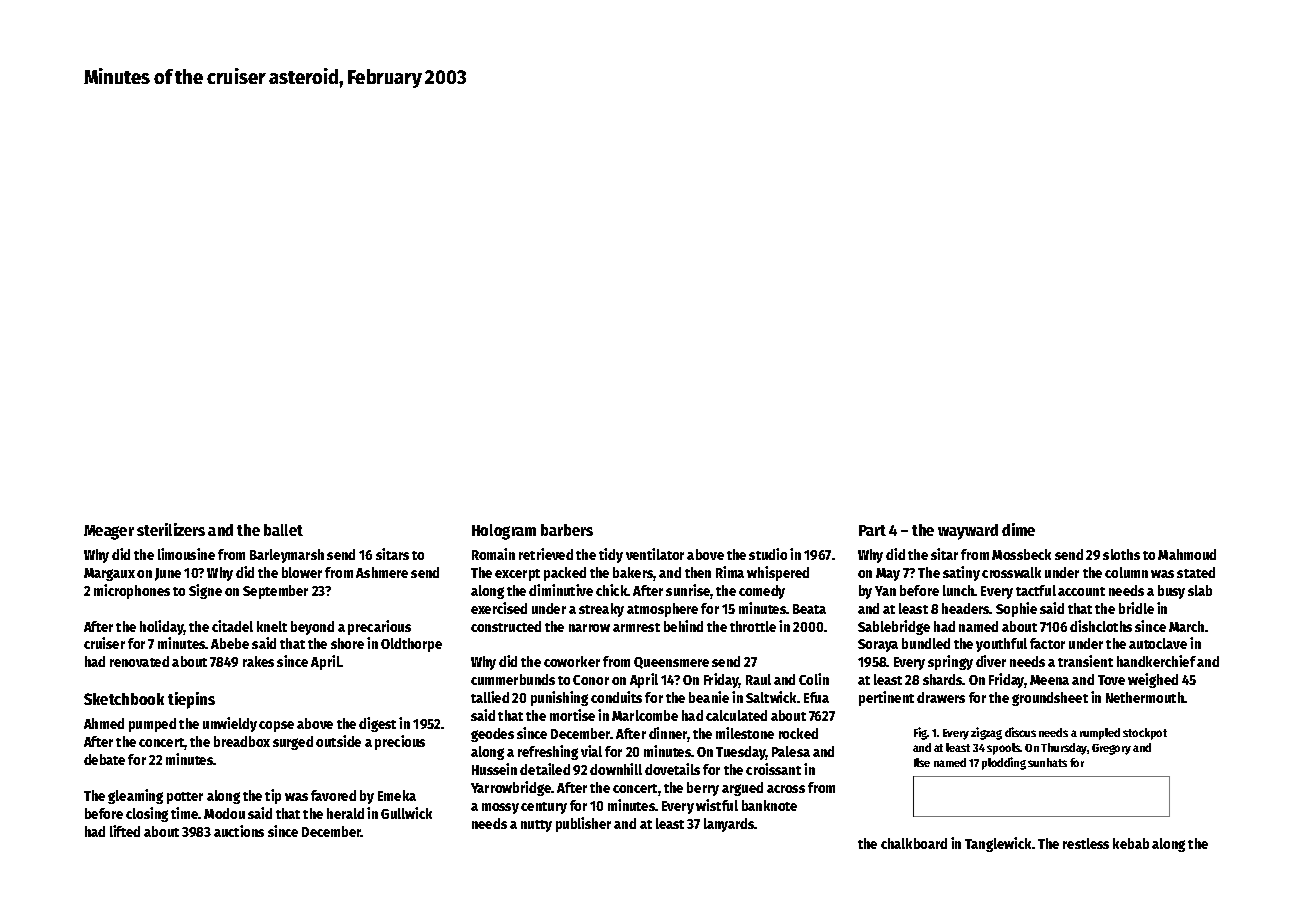  What do you see at coordinates (914, 843) in the page?
I see `chalkboard` at bounding box center [914, 843].
